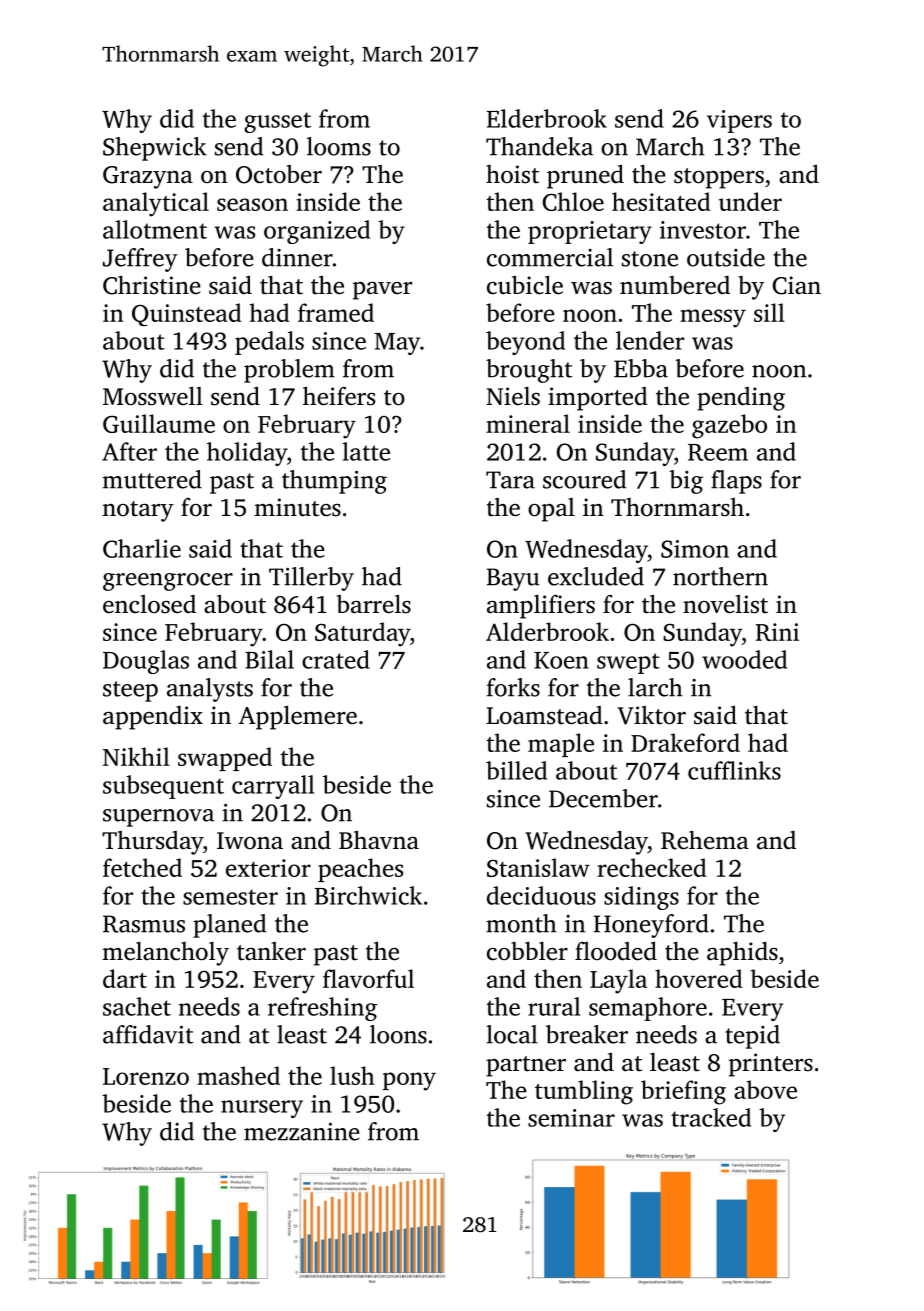  Describe the element at coordinates (269, 343) in the document. I see `pedals` at that location.
